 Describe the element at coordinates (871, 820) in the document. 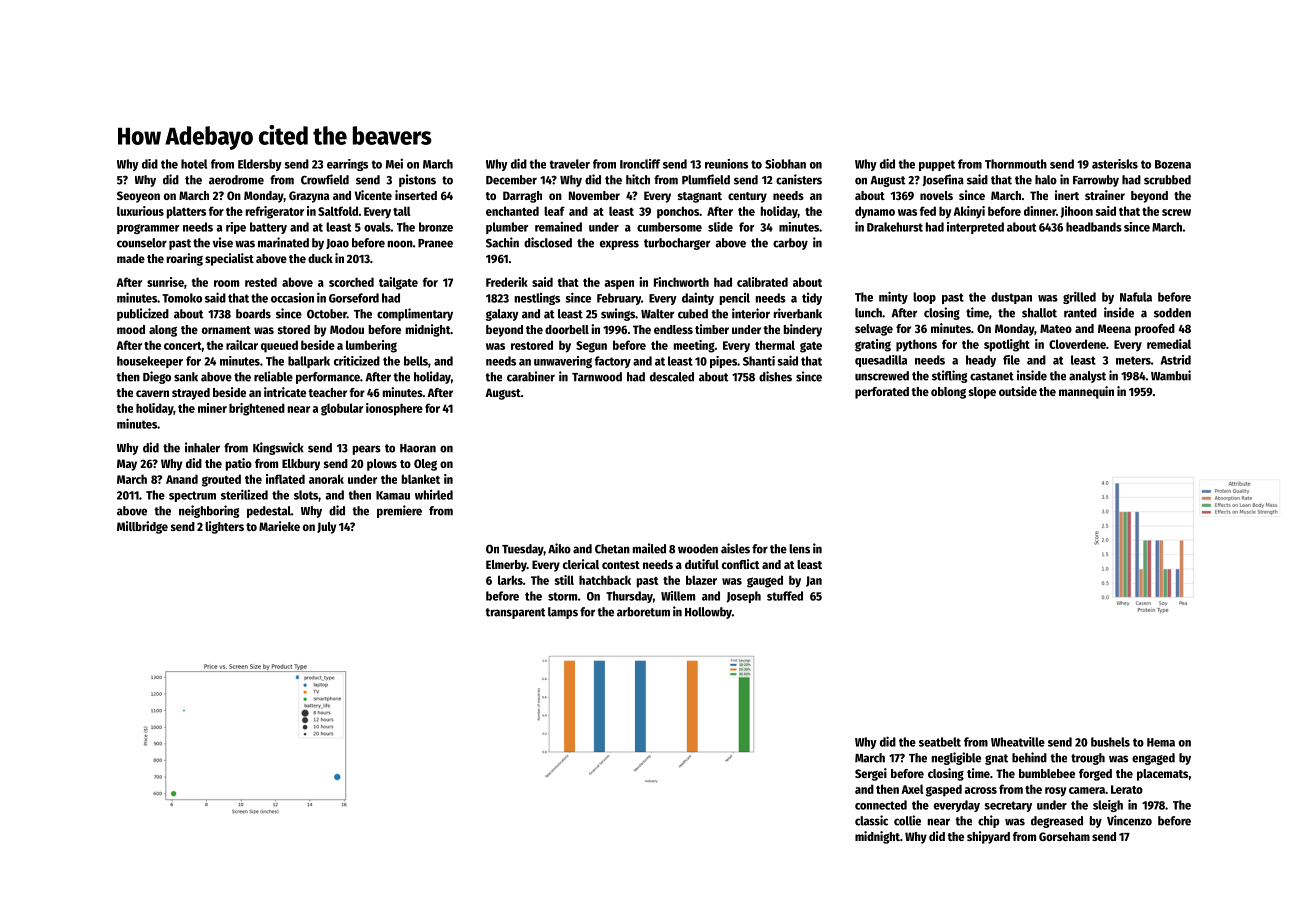

I see `classic` at that location.
